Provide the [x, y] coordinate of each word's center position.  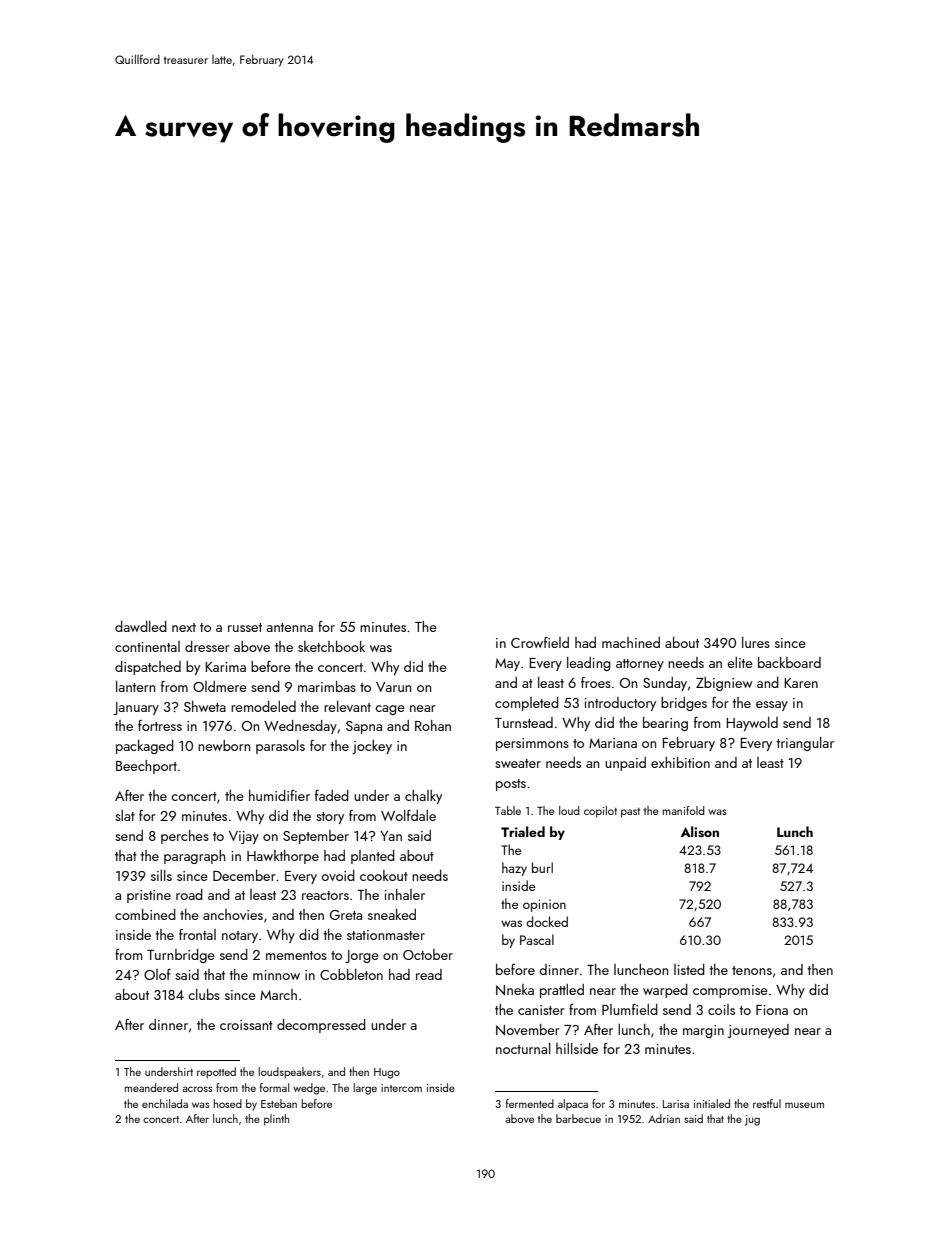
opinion [544, 905]
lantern [135, 686]
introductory [620, 704]
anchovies [233, 914]
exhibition [680, 762]
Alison [700, 832]
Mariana [613, 743]
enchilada [165, 1103]
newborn [224, 745]
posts [511, 785]
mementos [296, 955]
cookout [384, 875]
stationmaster [386, 935]
